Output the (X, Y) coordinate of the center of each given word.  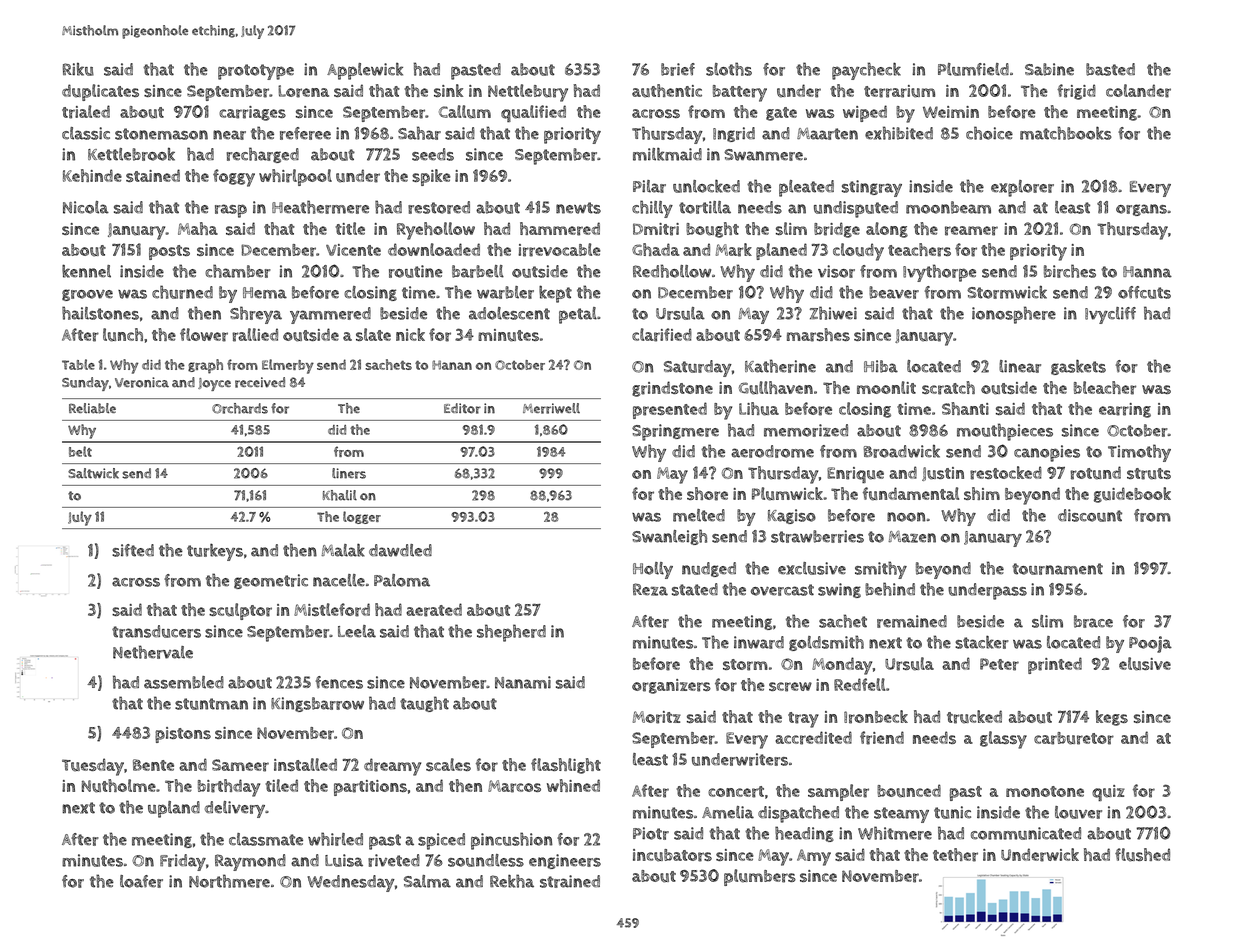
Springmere (675, 432)
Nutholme (119, 786)
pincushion (512, 841)
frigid (1076, 92)
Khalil (340, 495)
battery (740, 93)
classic (86, 133)
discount (1090, 515)
